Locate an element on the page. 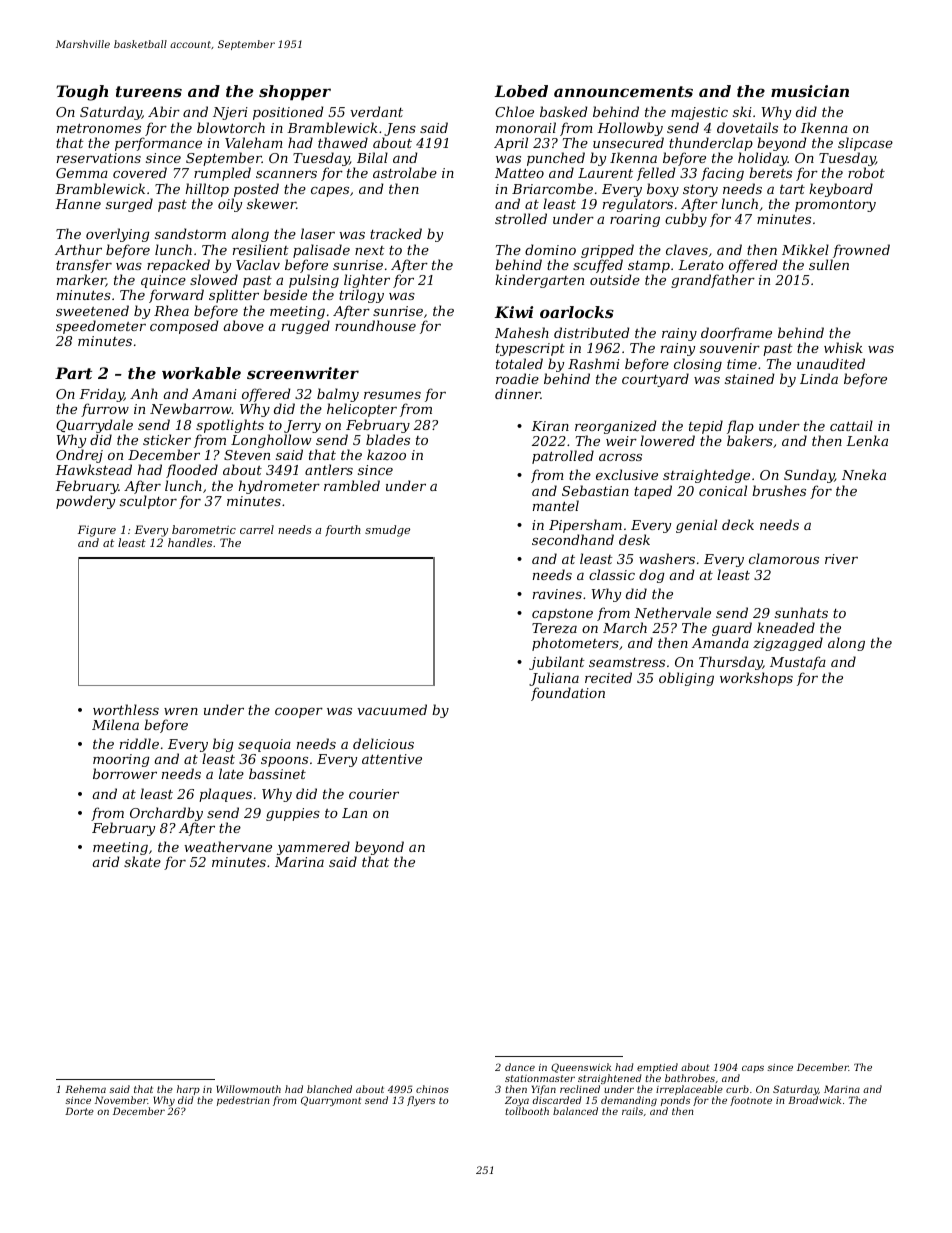 The width and height of the image is (952, 1233). powdery is located at coordinates (85, 502).
